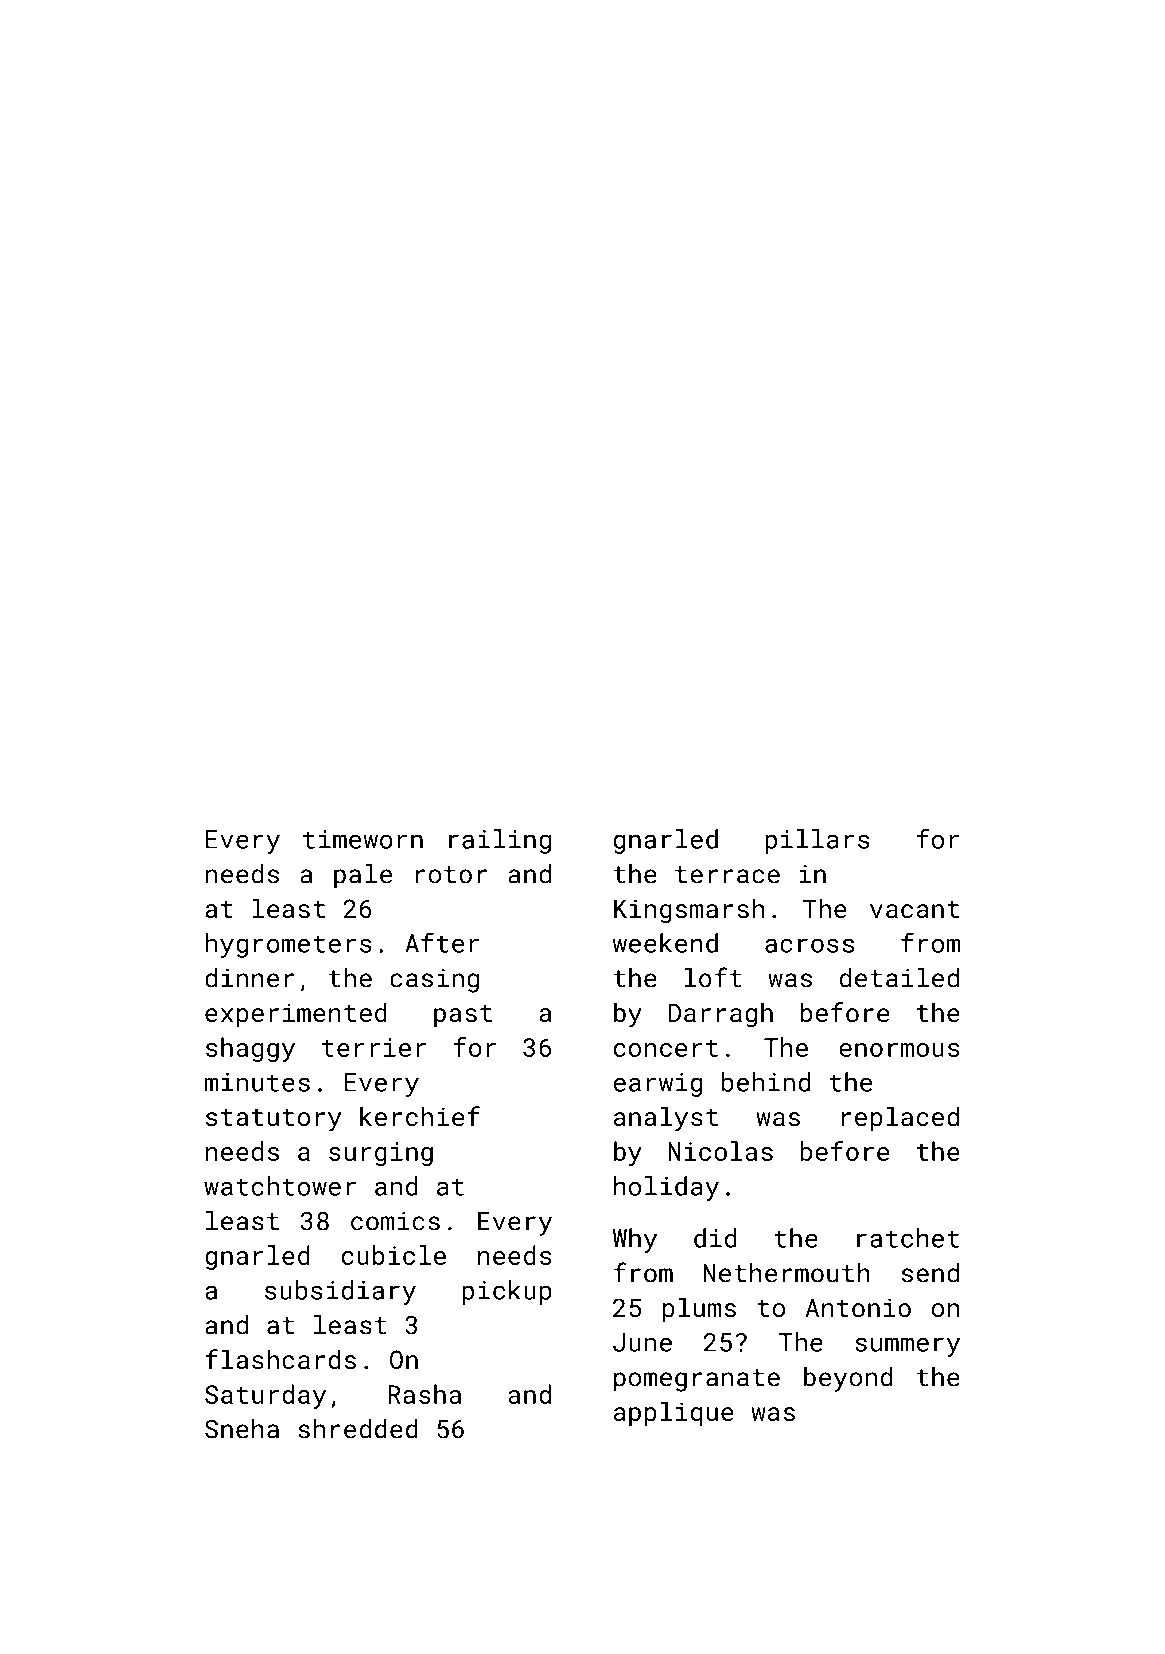 The width and height of the page is (1165, 1654). What do you see at coordinates (674, 1413) in the page?
I see `applique` at bounding box center [674, 1413].
